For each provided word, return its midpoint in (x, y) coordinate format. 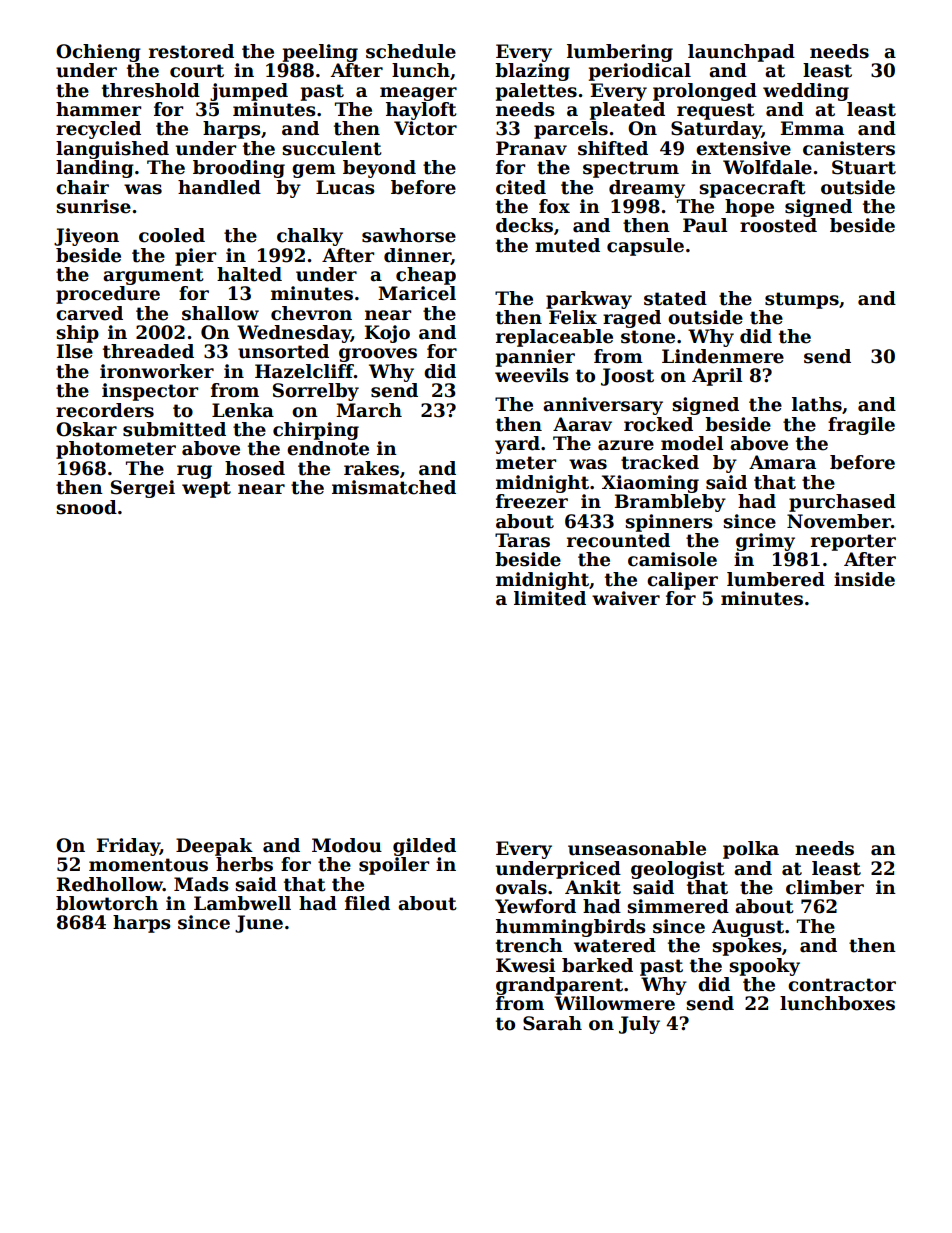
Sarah (552, 1023)
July (639, 1025)
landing (95, 169)
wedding (806, 92)
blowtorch (107, 903)
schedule (411, 51)
